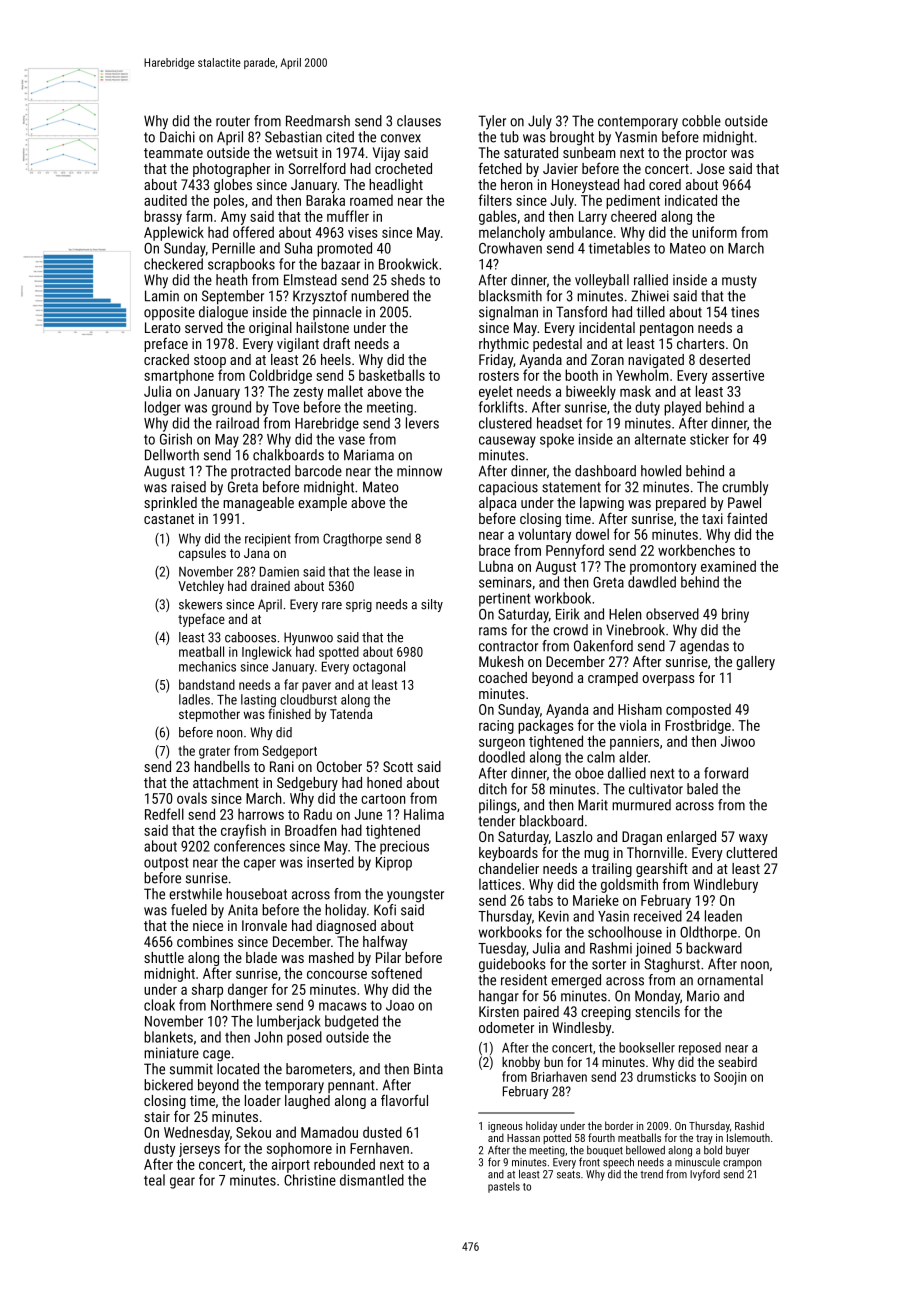 The width and height of the screenshot is (924, 1311). I want to click on cobble, so click(701, 121).
